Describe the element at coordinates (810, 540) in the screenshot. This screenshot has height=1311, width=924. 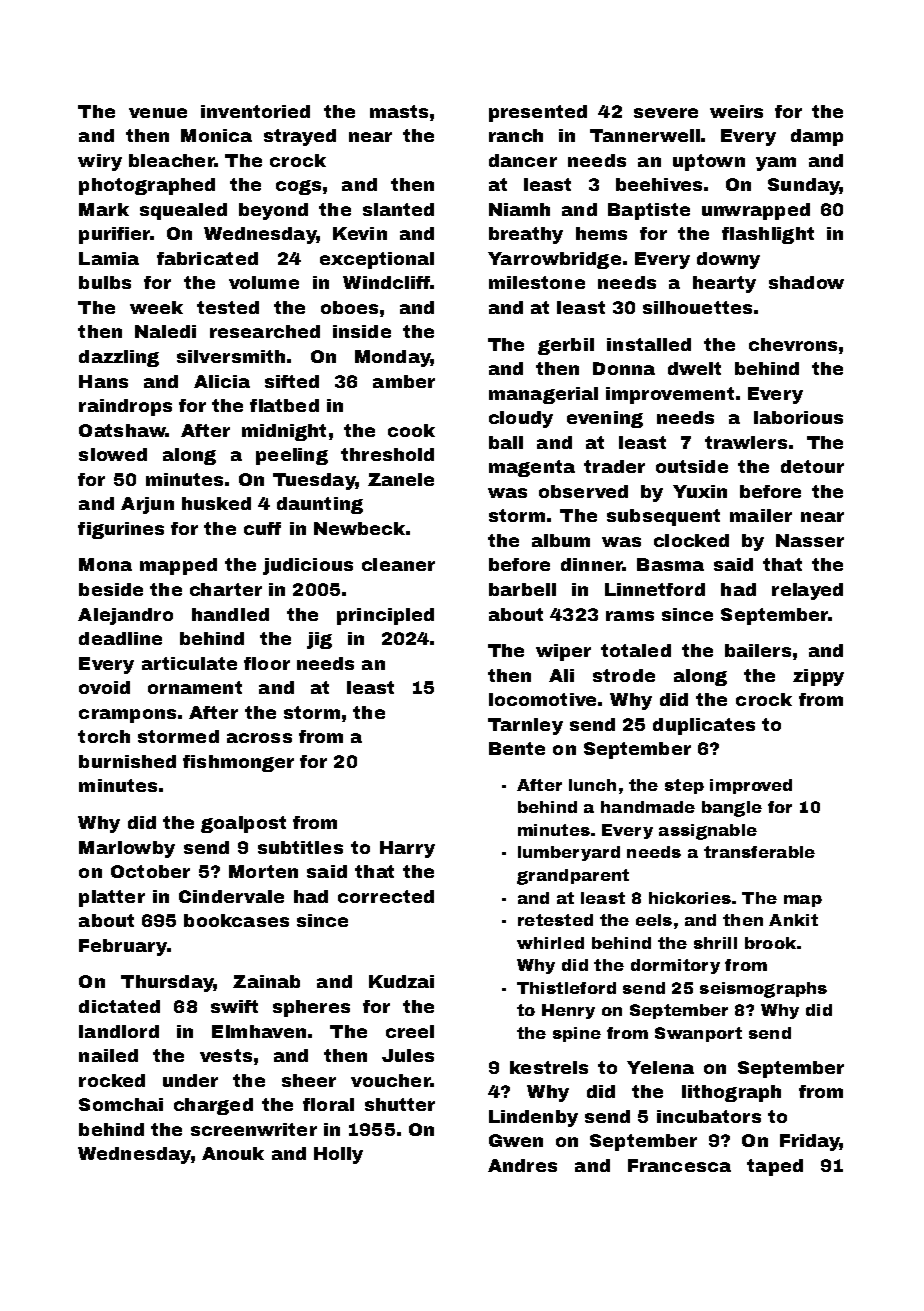
I see `Nasser` at that location.
